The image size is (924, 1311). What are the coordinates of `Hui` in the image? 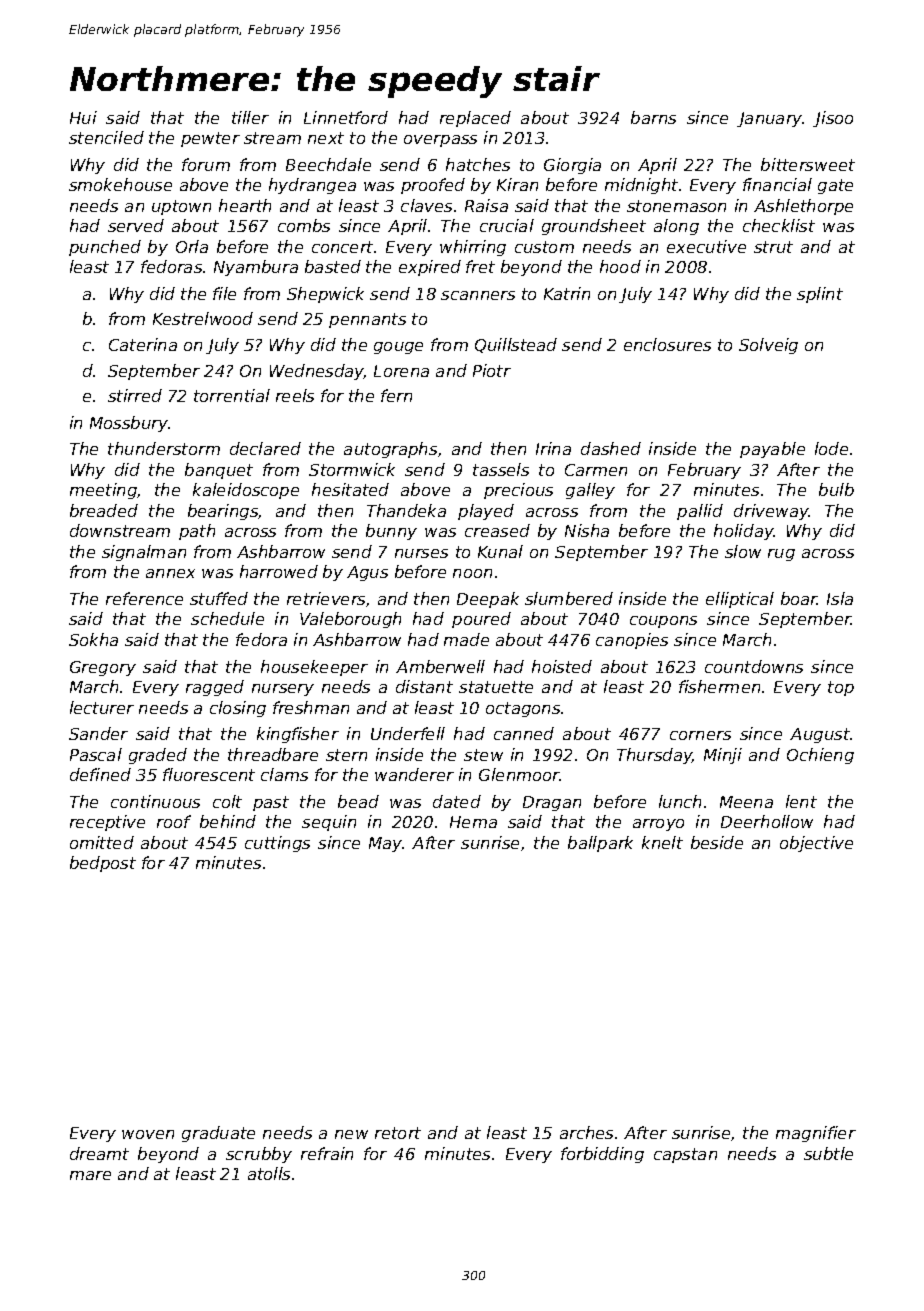 It's located at (83, 117).
